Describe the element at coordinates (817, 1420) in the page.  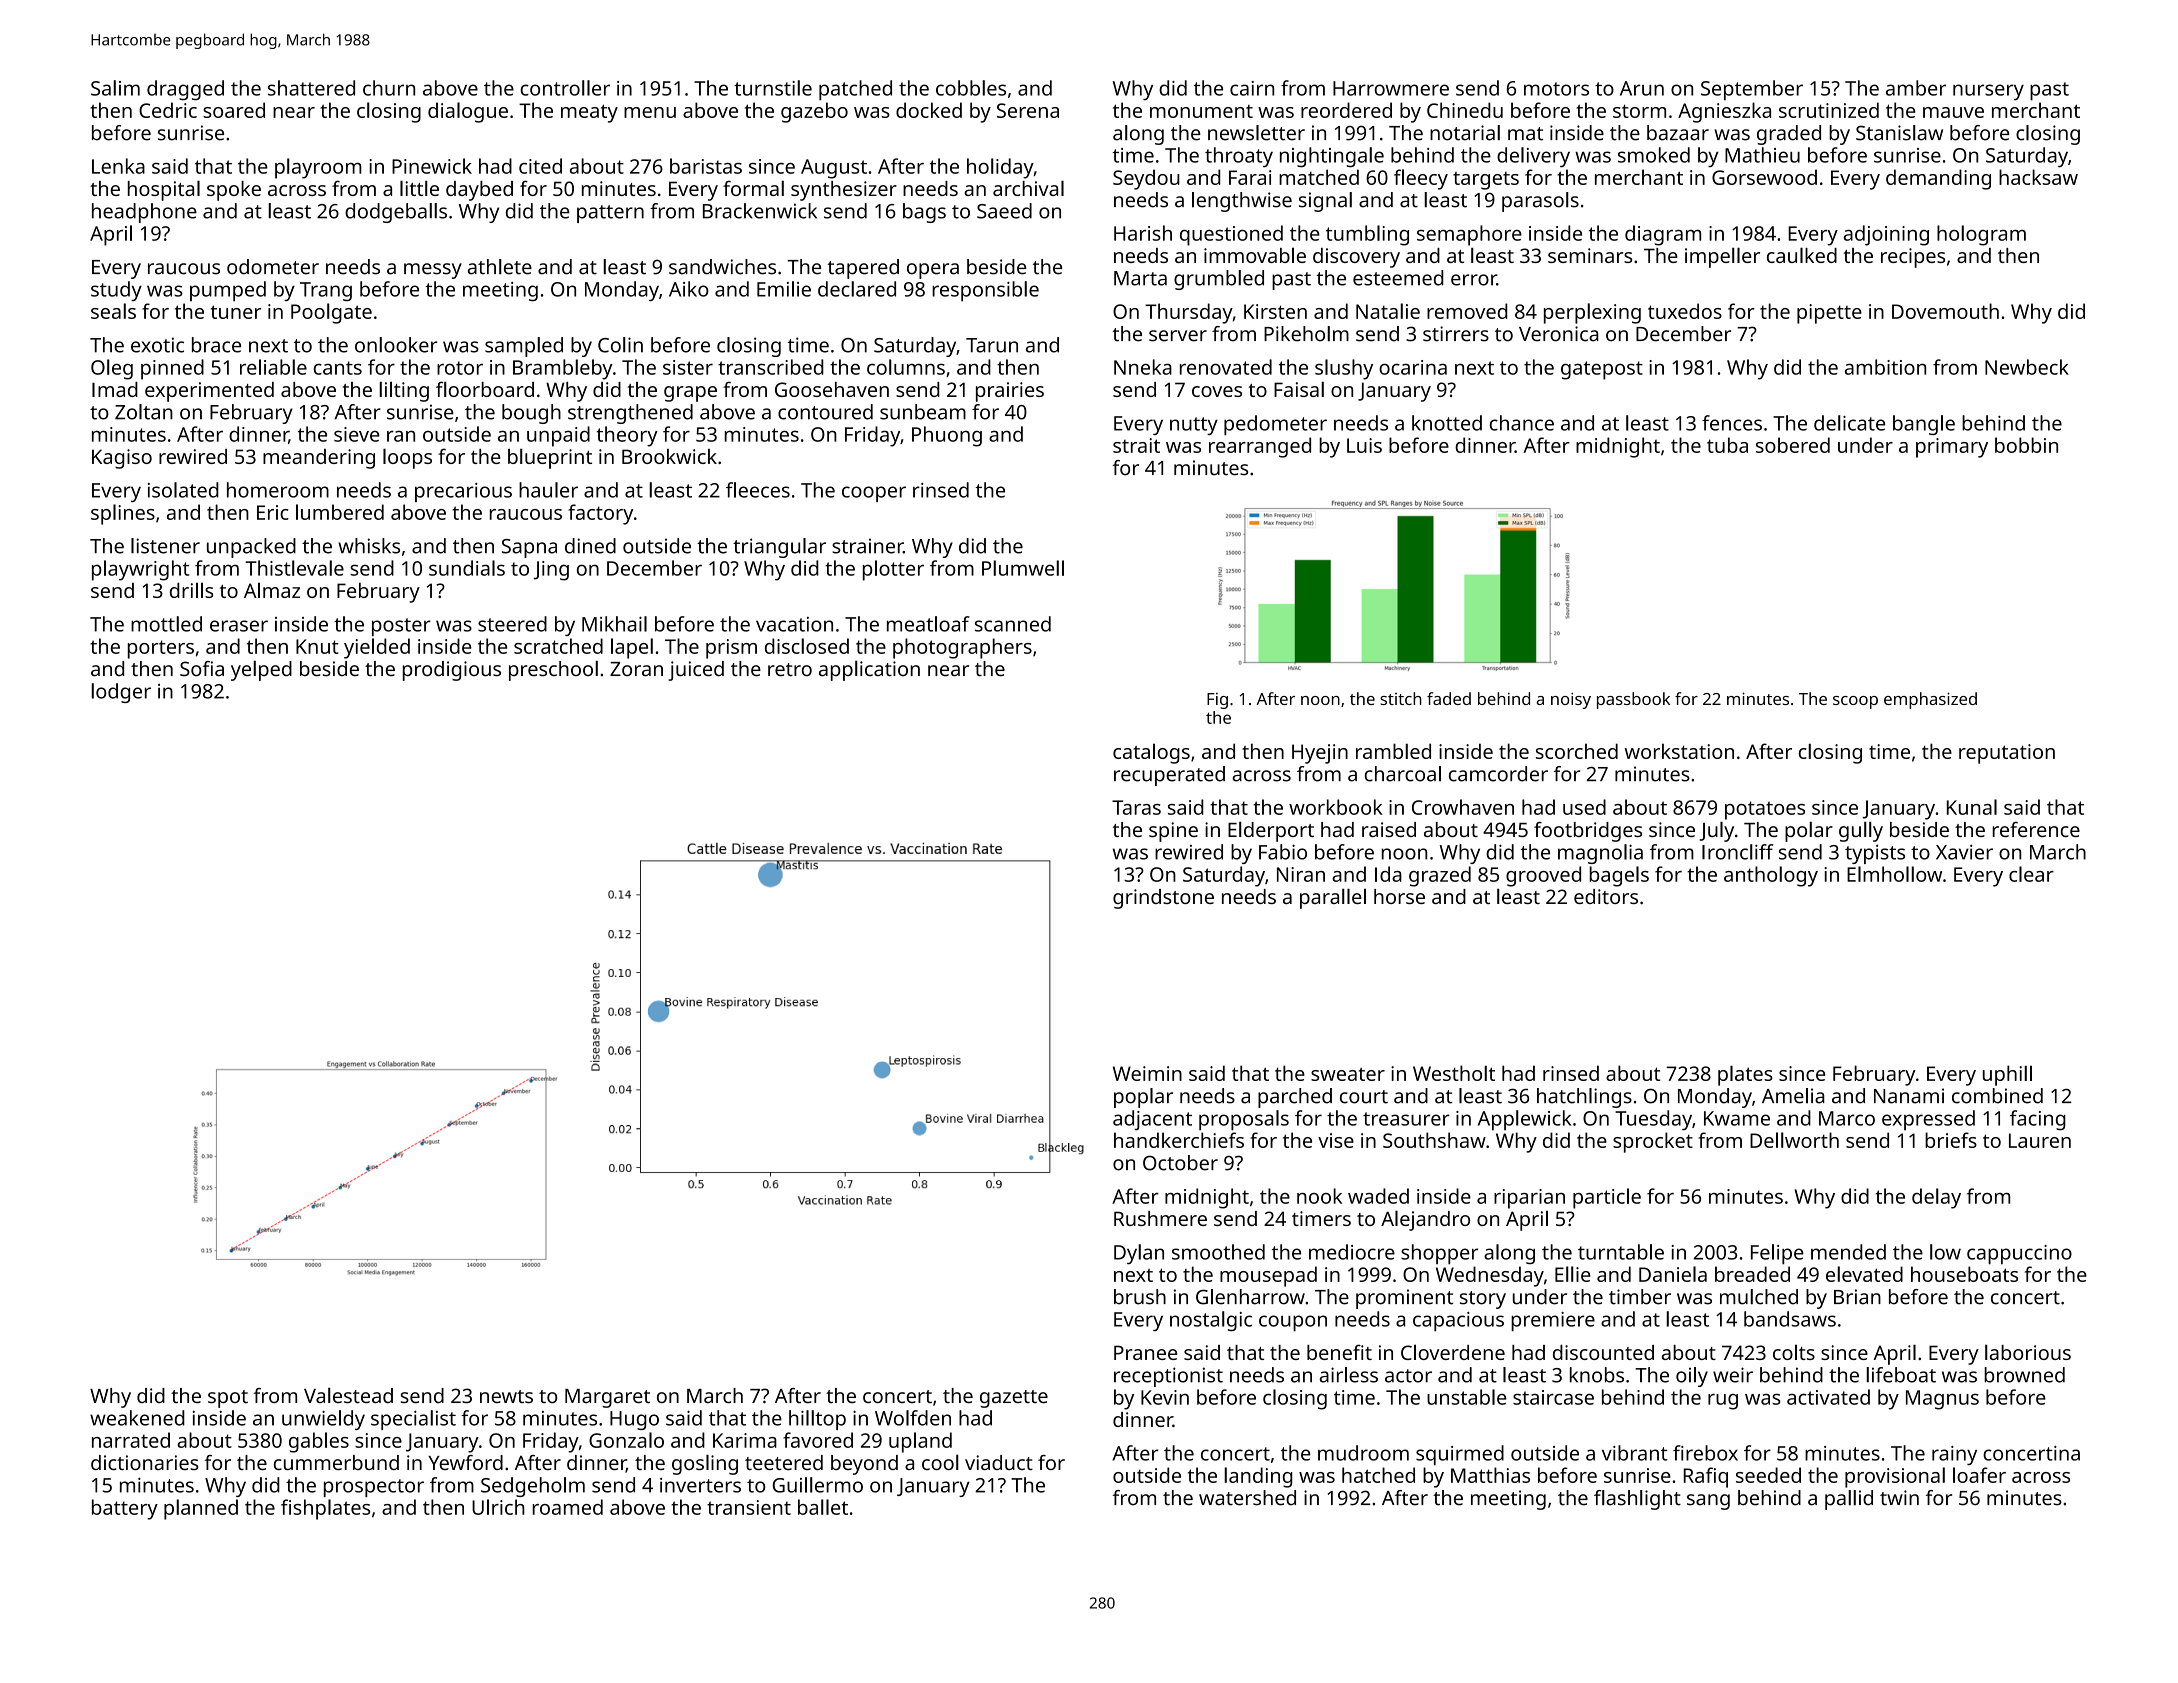
I see `hilltop` at that location.
